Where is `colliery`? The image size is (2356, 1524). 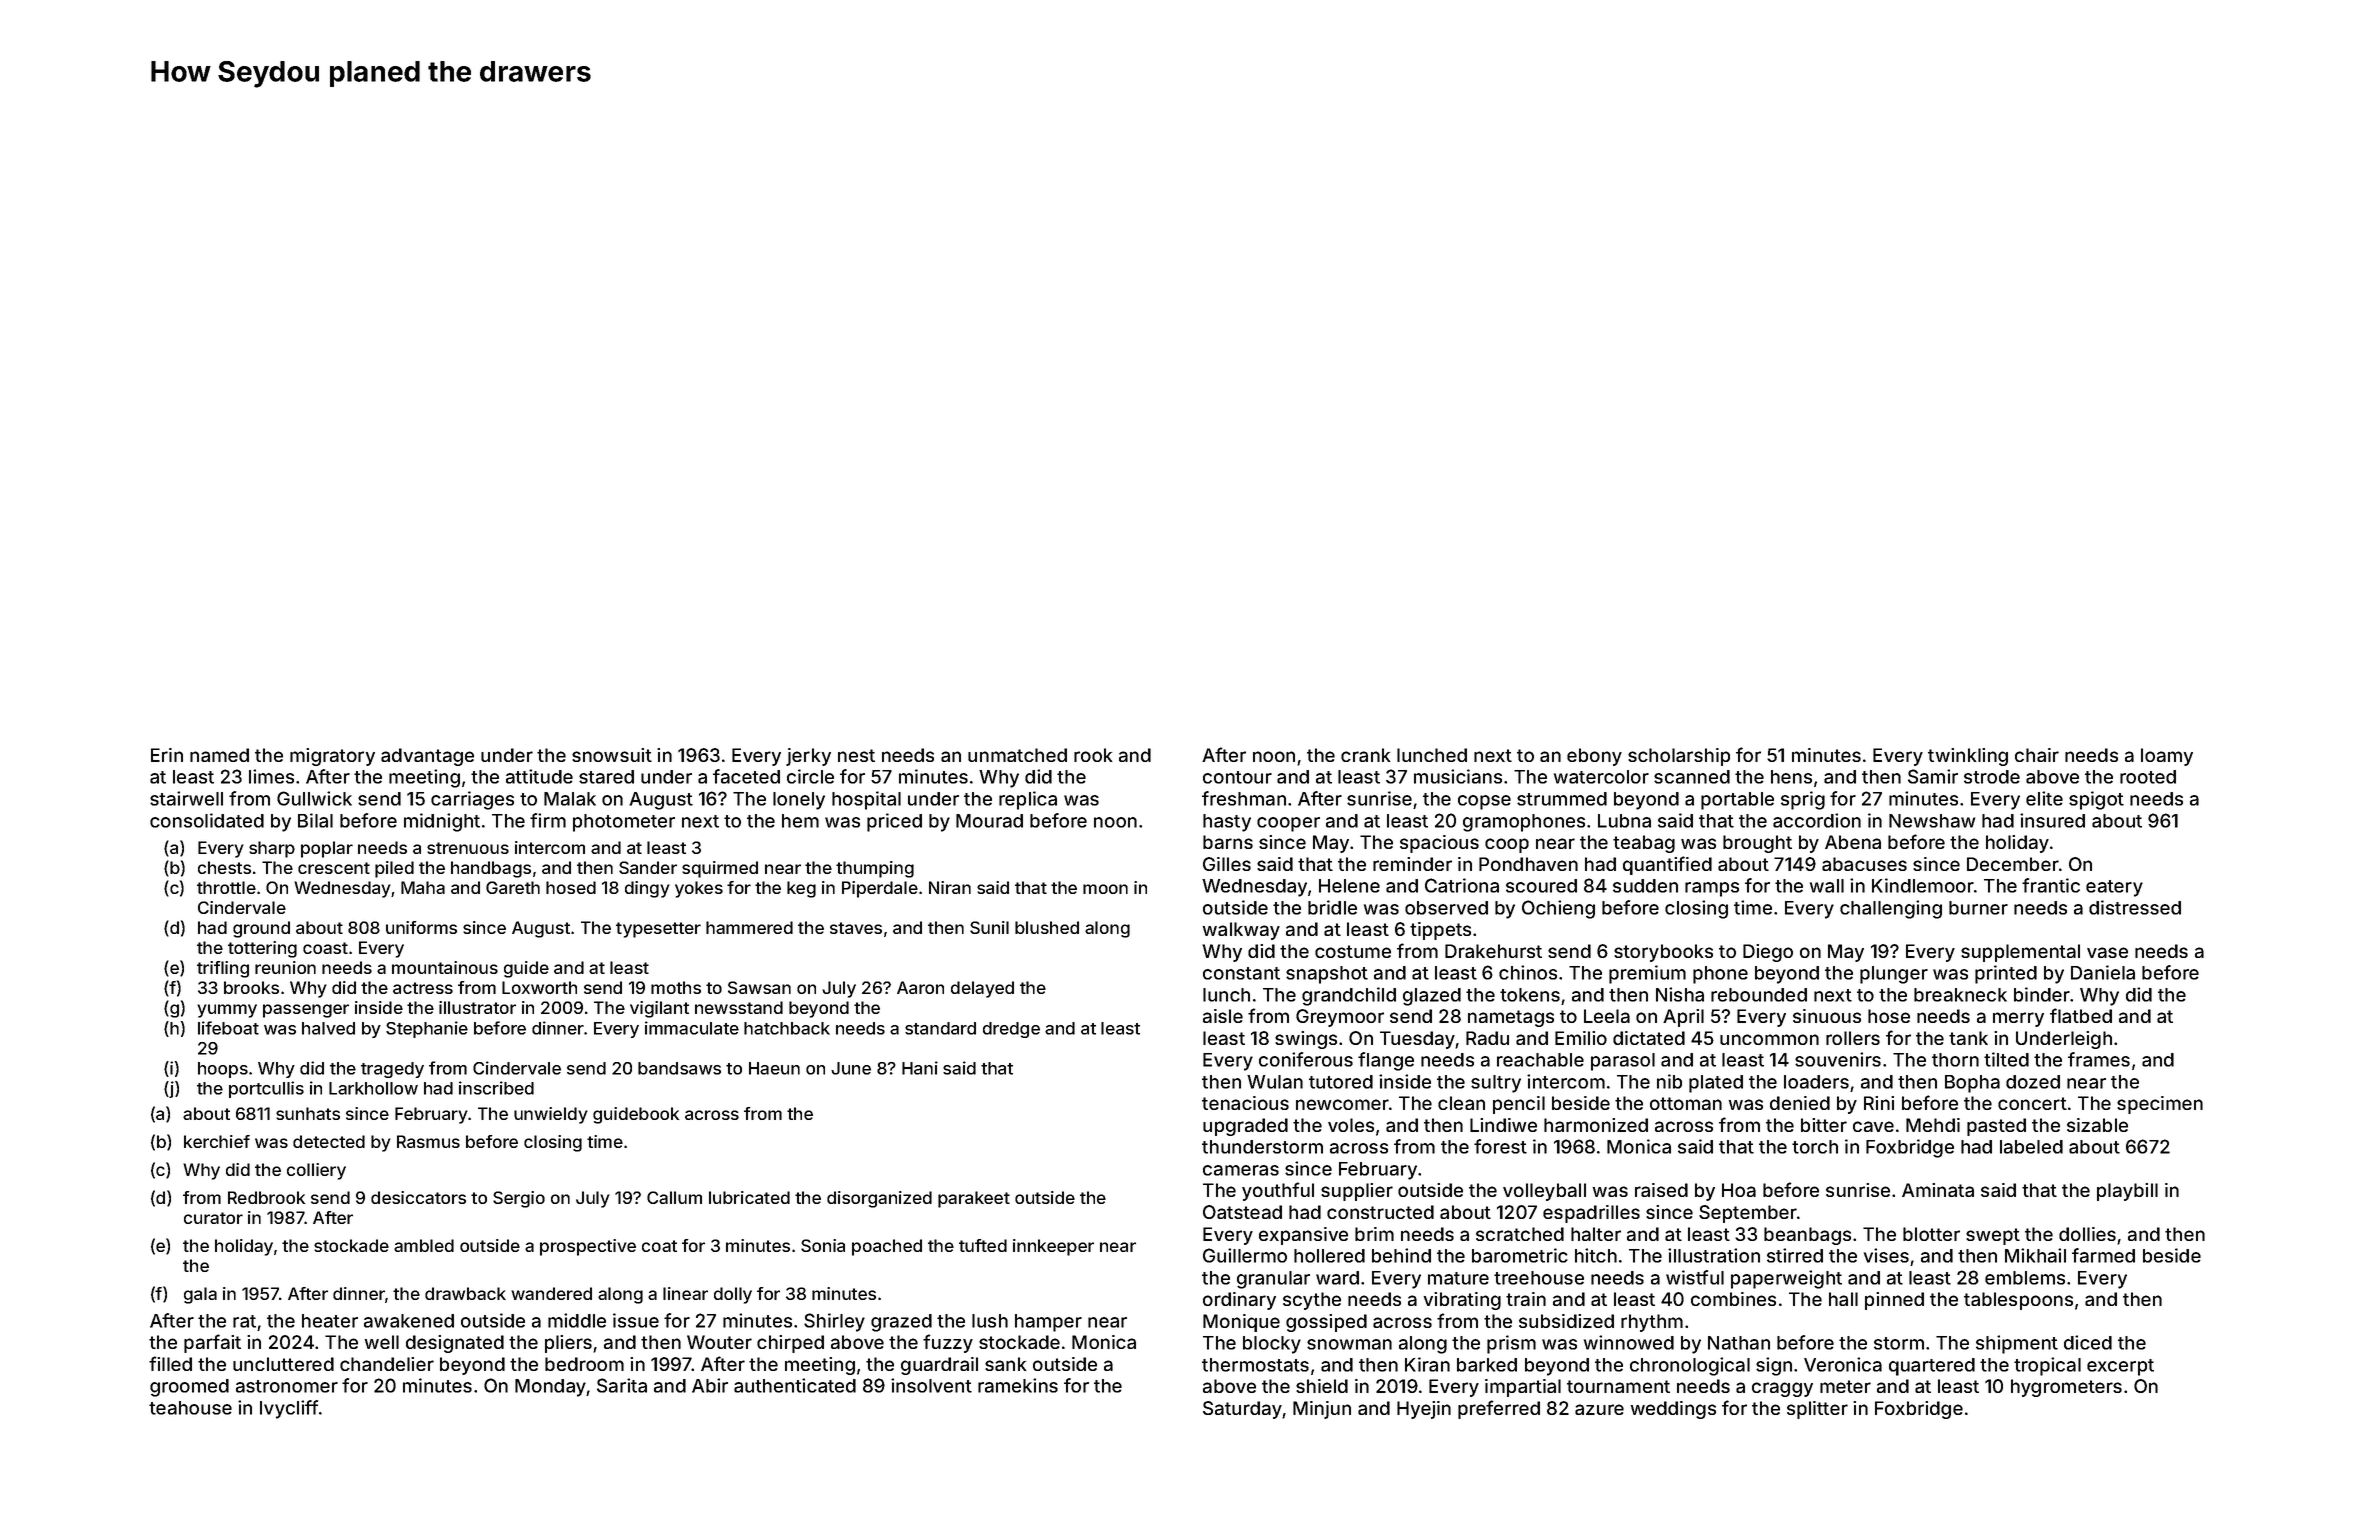
colliery is located at coordinates (316, 1171).
